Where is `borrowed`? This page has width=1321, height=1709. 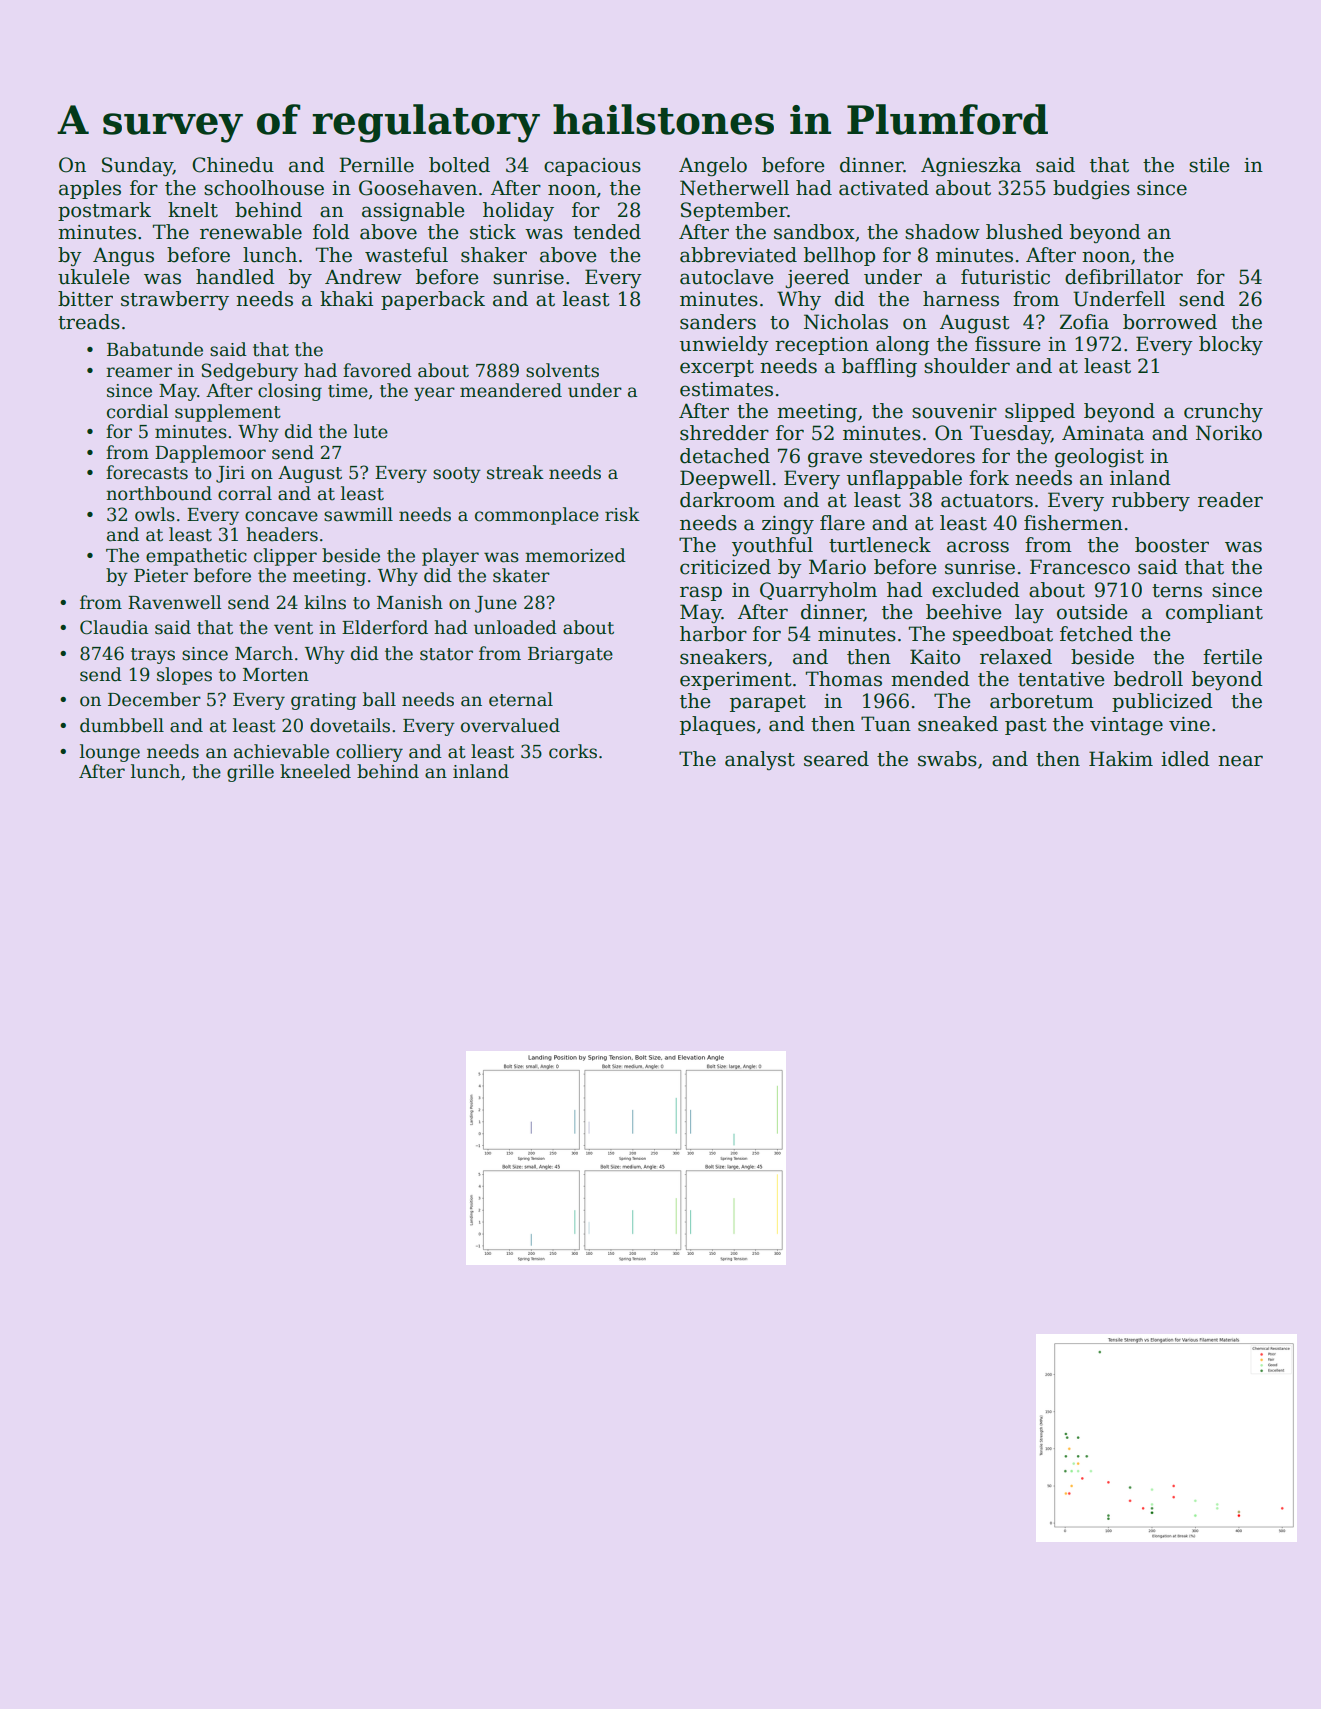 borrowed is located at coordinates (1170, 322).
